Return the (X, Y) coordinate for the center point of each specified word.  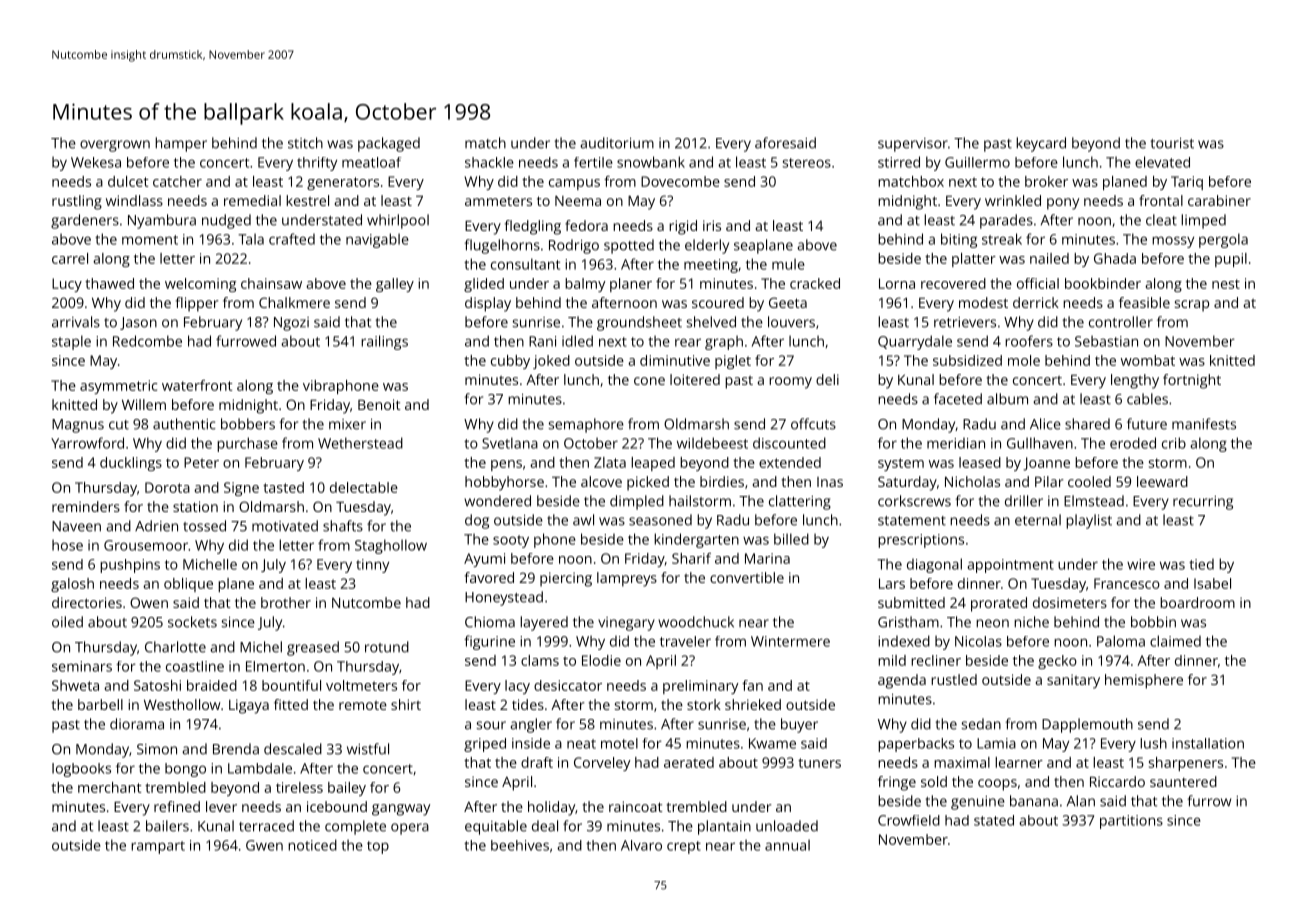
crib (1174, 443)
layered (544, 623)
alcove (601, 481)
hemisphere (1144, 681)
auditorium (617, 143)
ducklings (131, 464)
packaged (389, 144)
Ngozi (291, 324)
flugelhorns (502, 246)
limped (1203, 221)
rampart (158, 847)
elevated (1162, 162)
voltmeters (361, 685)
